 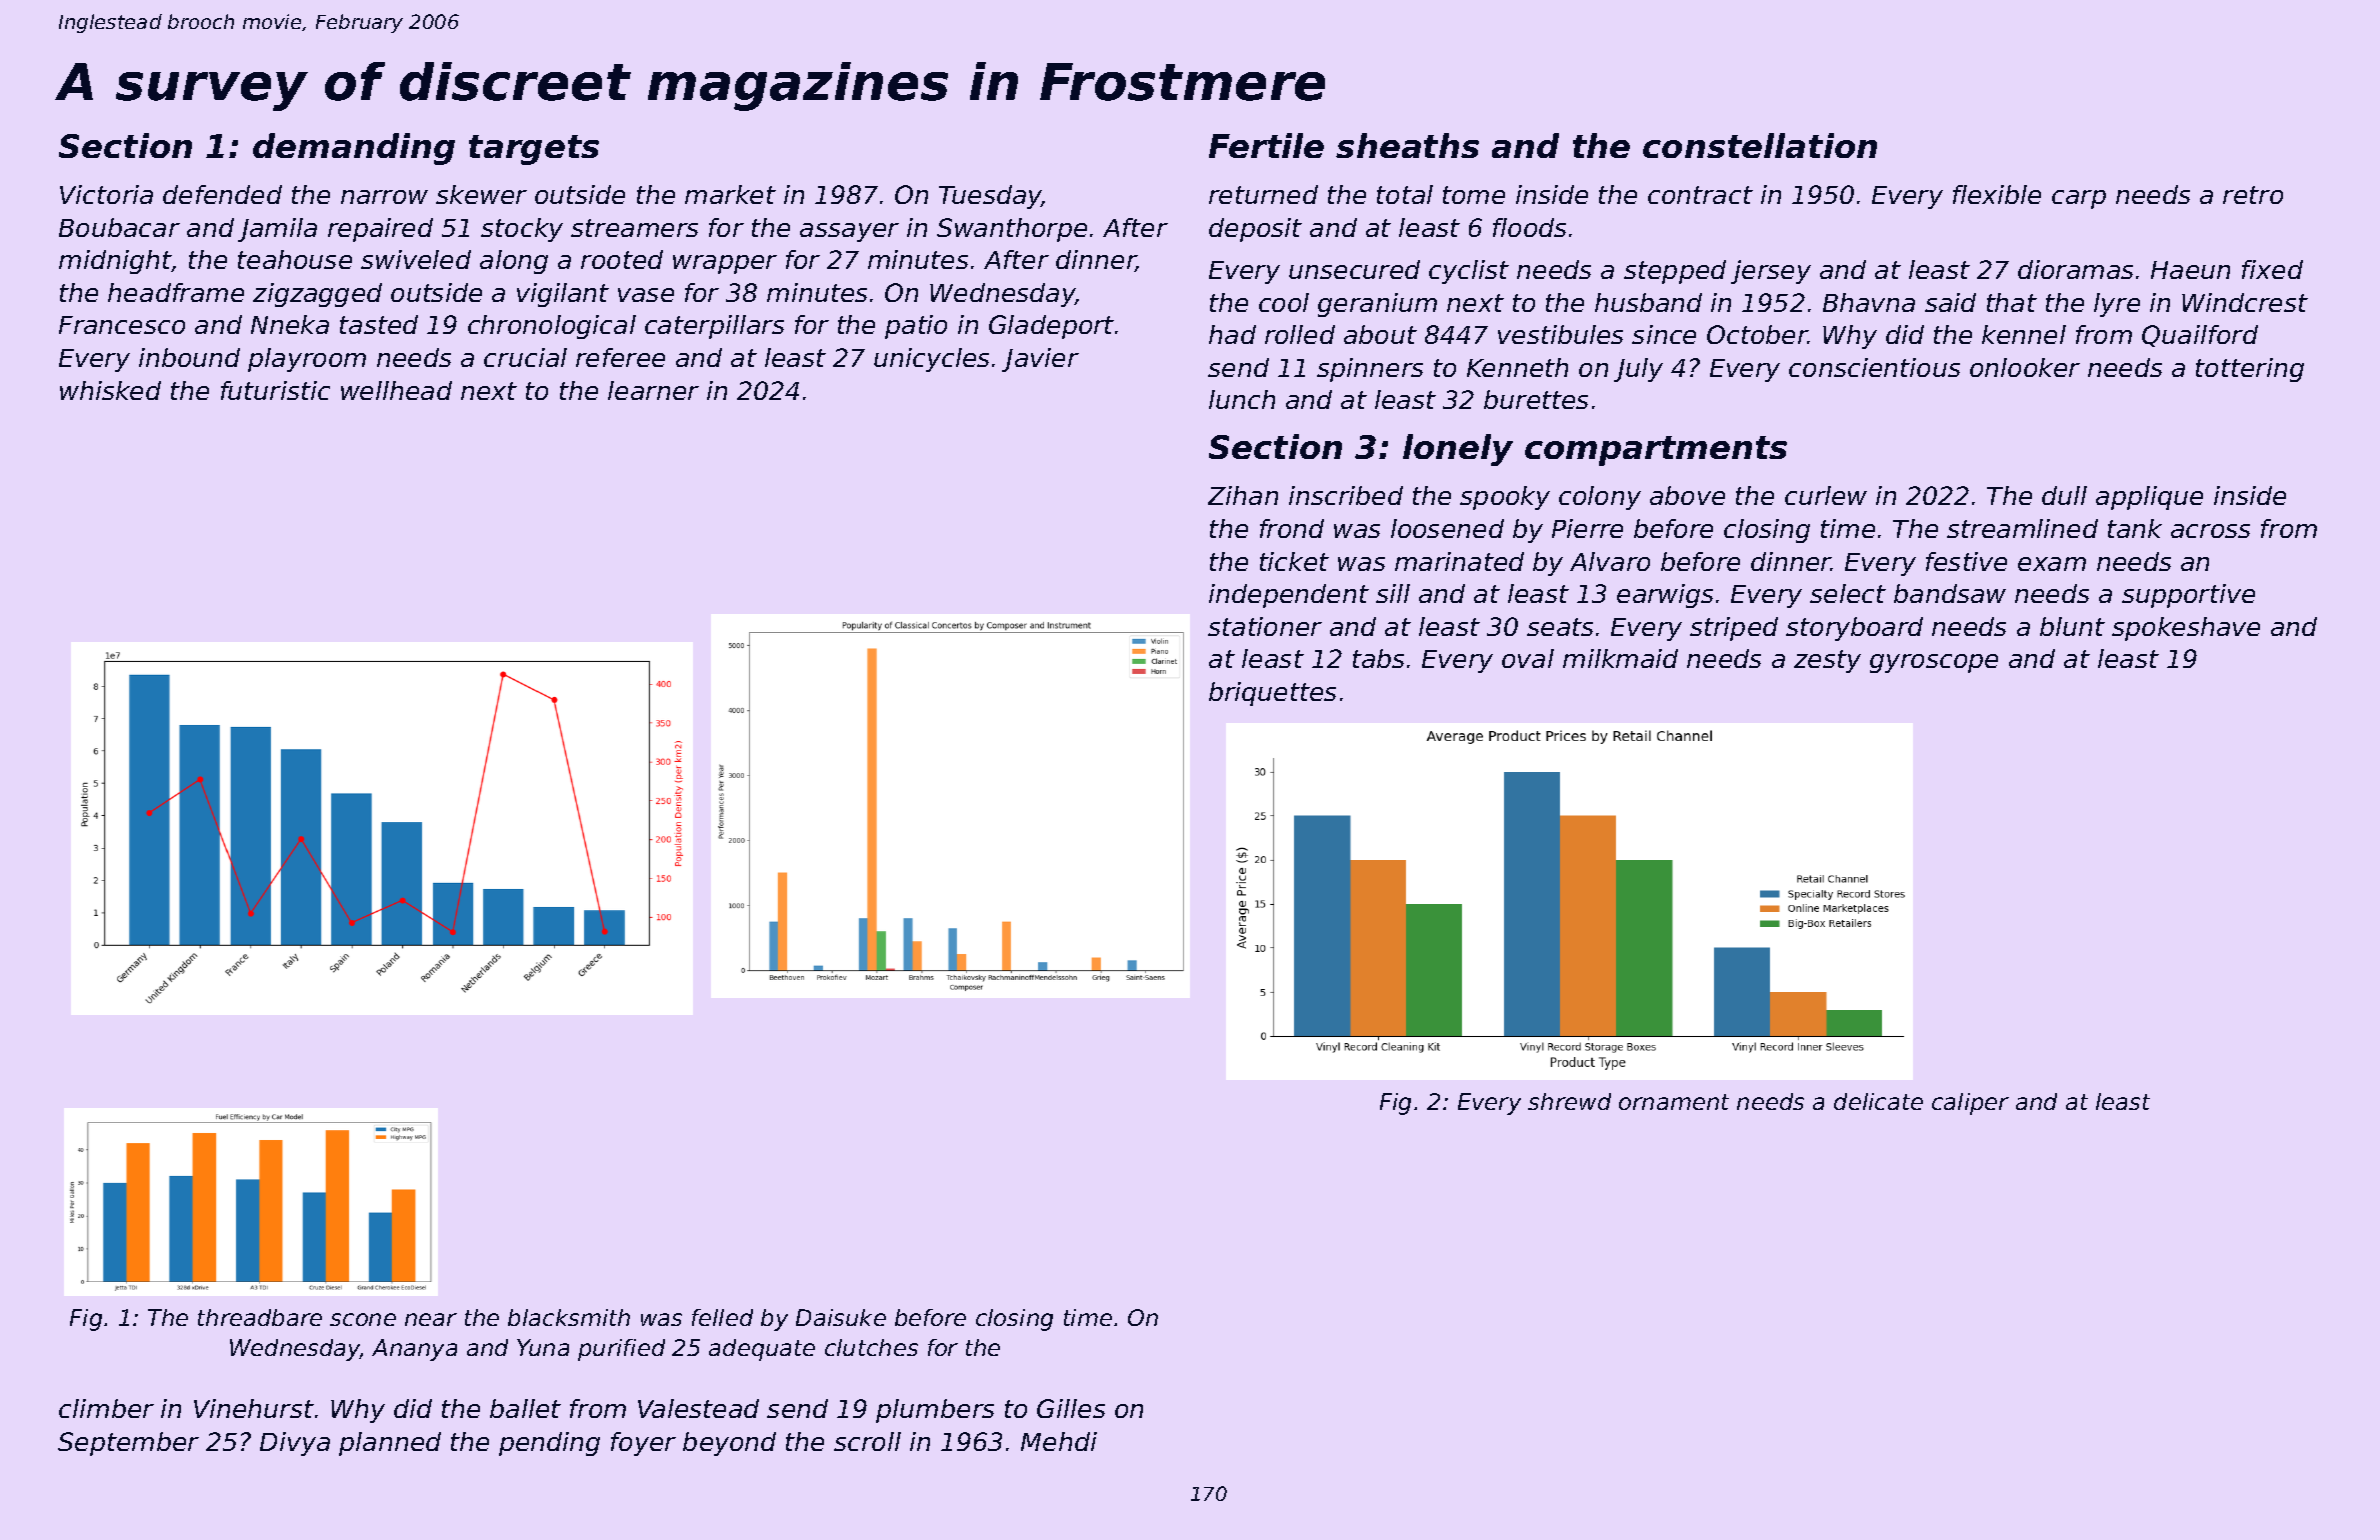 What do you see at coordinates (1272, 694) in the page?
I see `briquettes` at bounding box center [1272, 694].
